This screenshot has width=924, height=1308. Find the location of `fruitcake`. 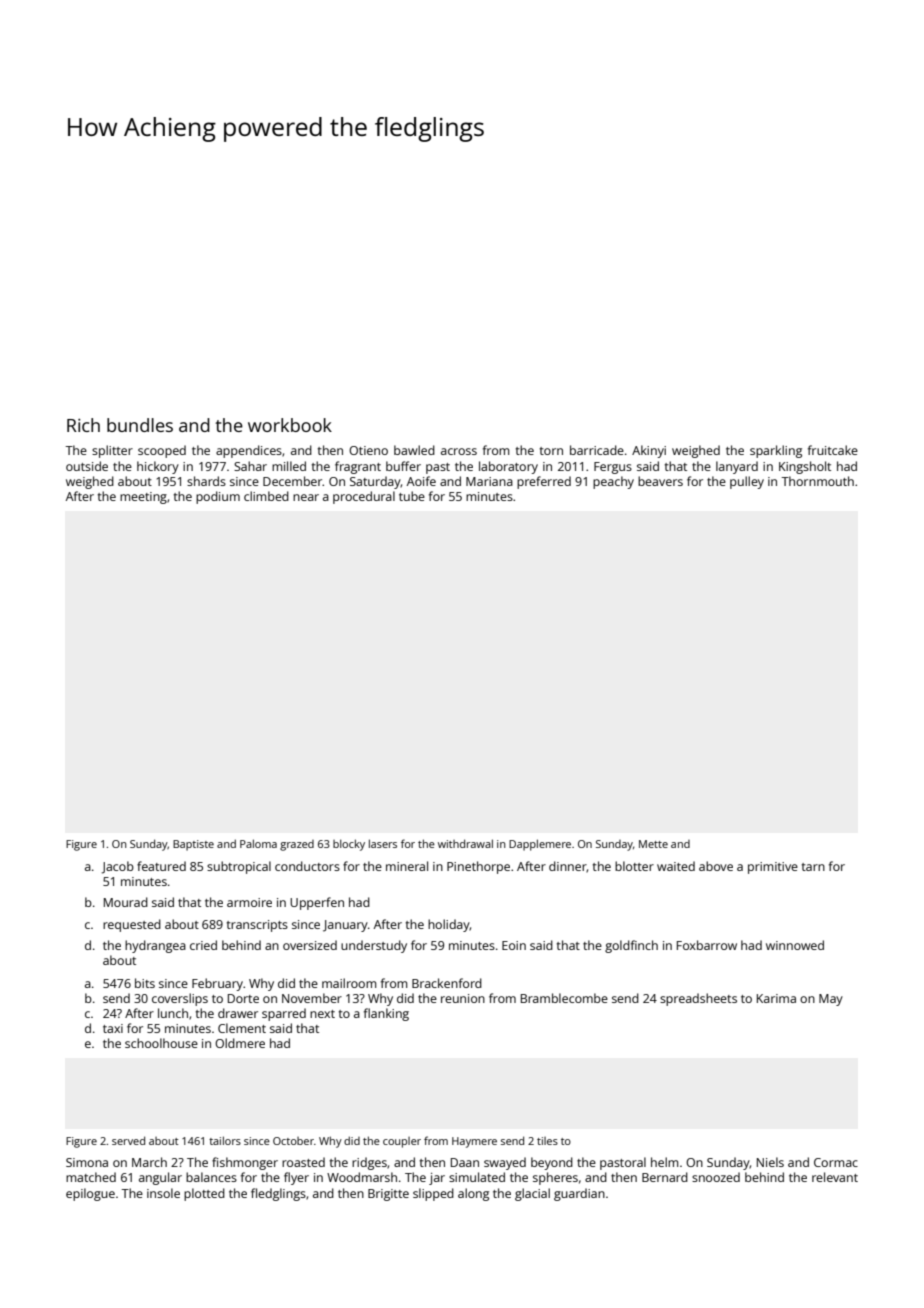

fruitcake is located at coordinates (833, 450).
